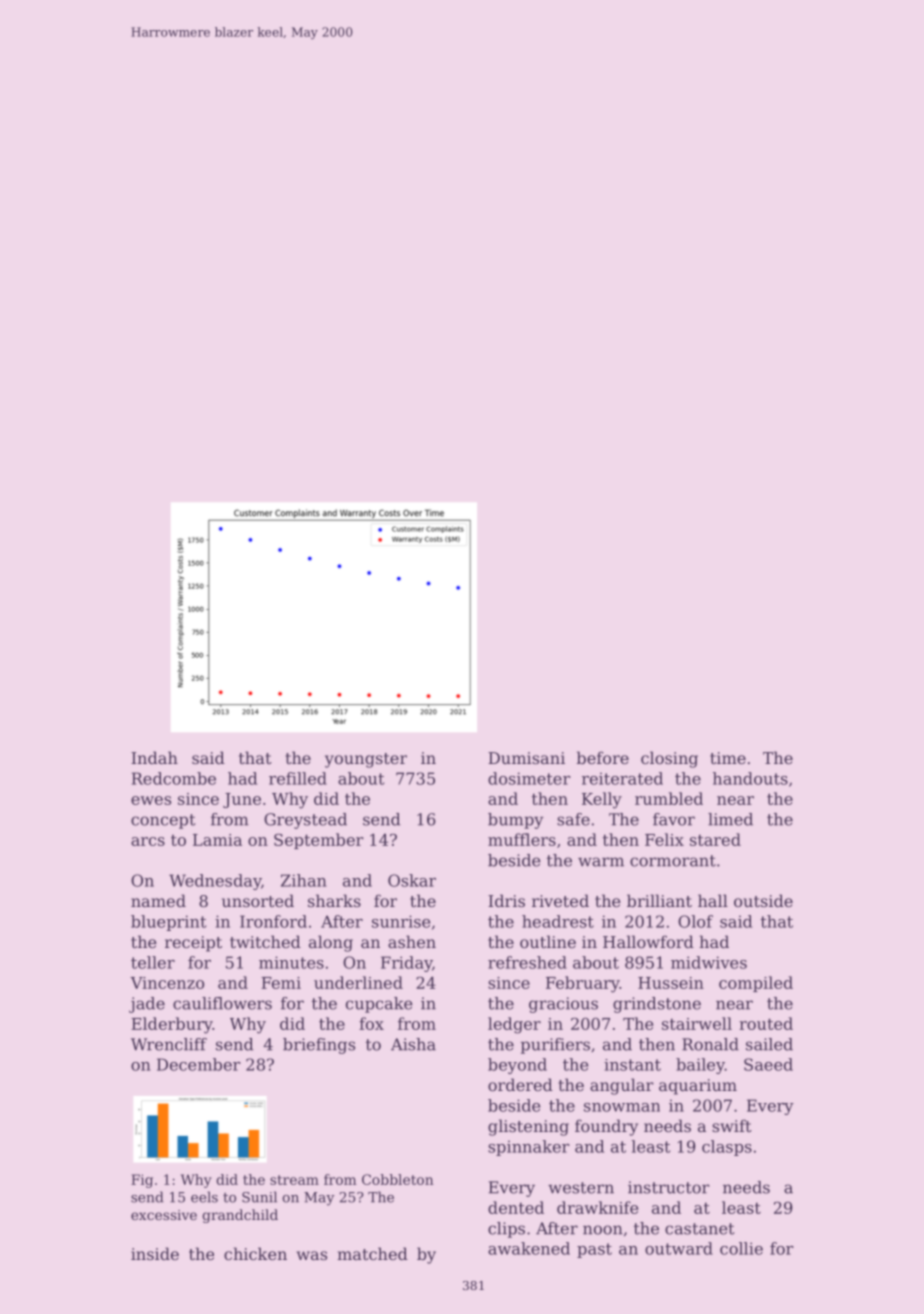 Image resolution: width=924 pixels, height=1314 pixels. Describe the element at coordinates (594, 1250) in the document. I see `past` at that location.
